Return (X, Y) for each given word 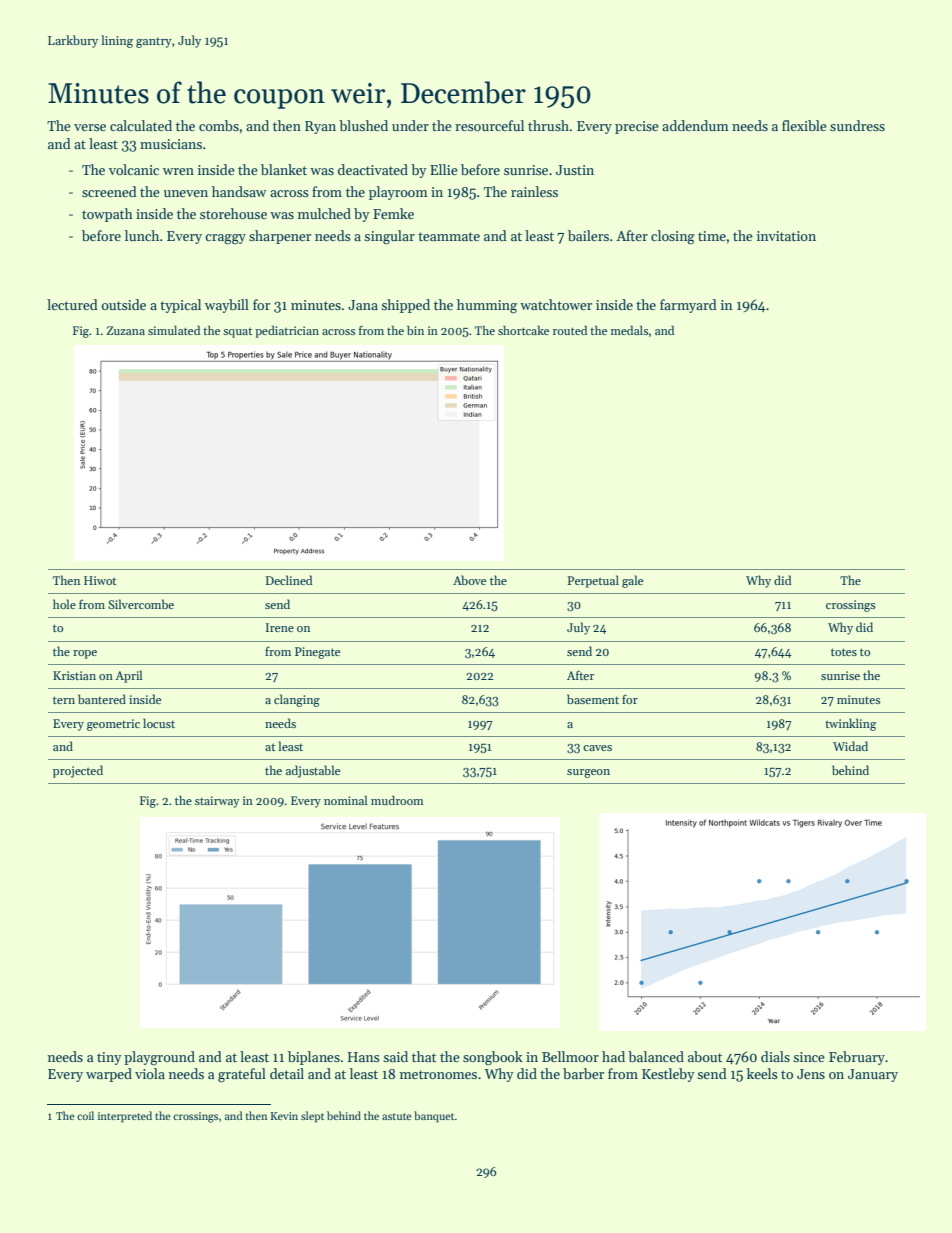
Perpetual (593, 581)
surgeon (588, 773)
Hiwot (100, 580)
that (424, 1056)
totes (844, 652)
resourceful (489, 125)
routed (570, 330)
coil (85, 1115)
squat (237, 333)
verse (90, 127)
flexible (804, 125)
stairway (217, 802)
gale (632, 581)
